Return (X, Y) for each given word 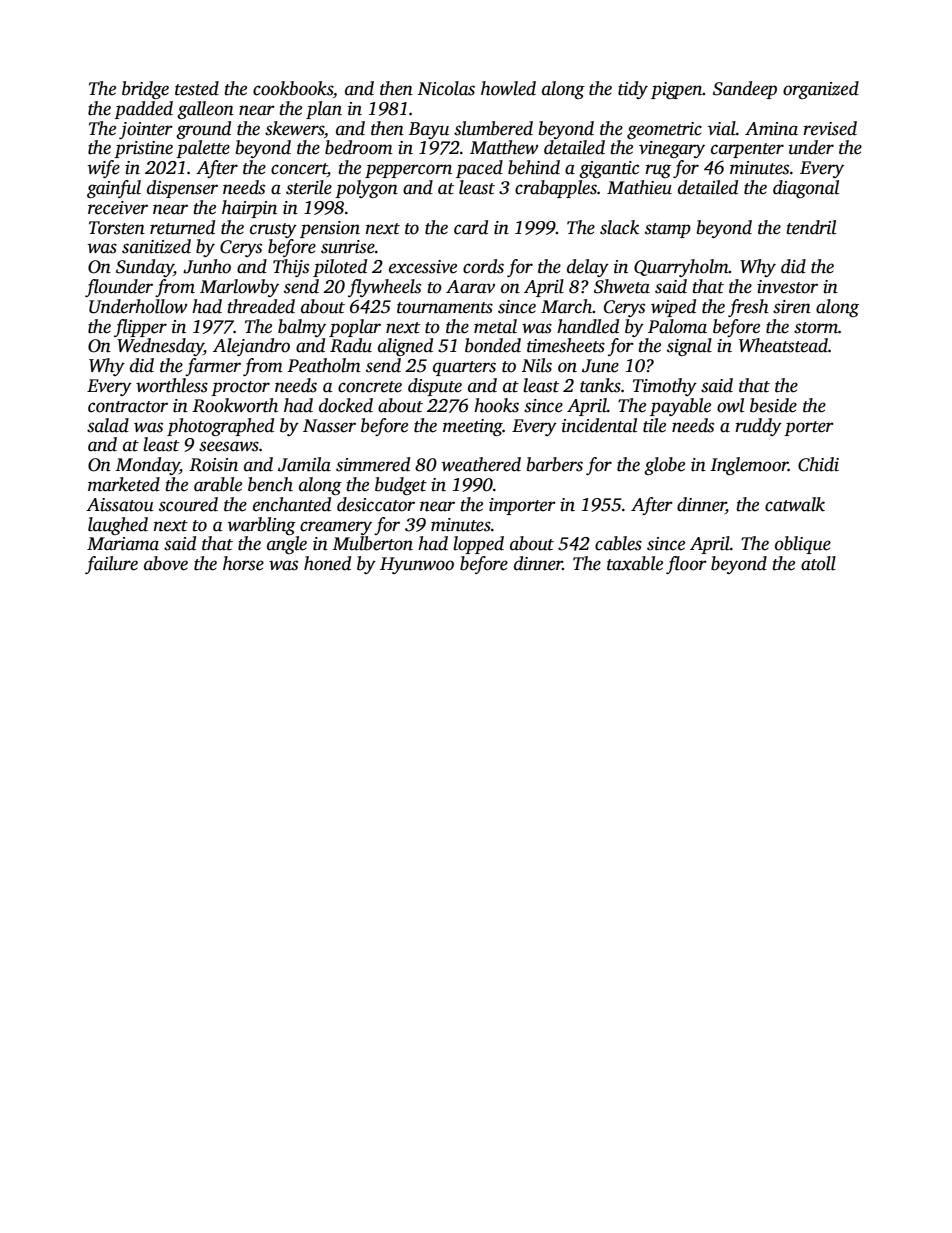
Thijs (291, 268)
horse (243, 563)
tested (197, 88)
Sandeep (745, 90)
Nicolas (446, 88)
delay (588, 268)
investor (787, 287)
